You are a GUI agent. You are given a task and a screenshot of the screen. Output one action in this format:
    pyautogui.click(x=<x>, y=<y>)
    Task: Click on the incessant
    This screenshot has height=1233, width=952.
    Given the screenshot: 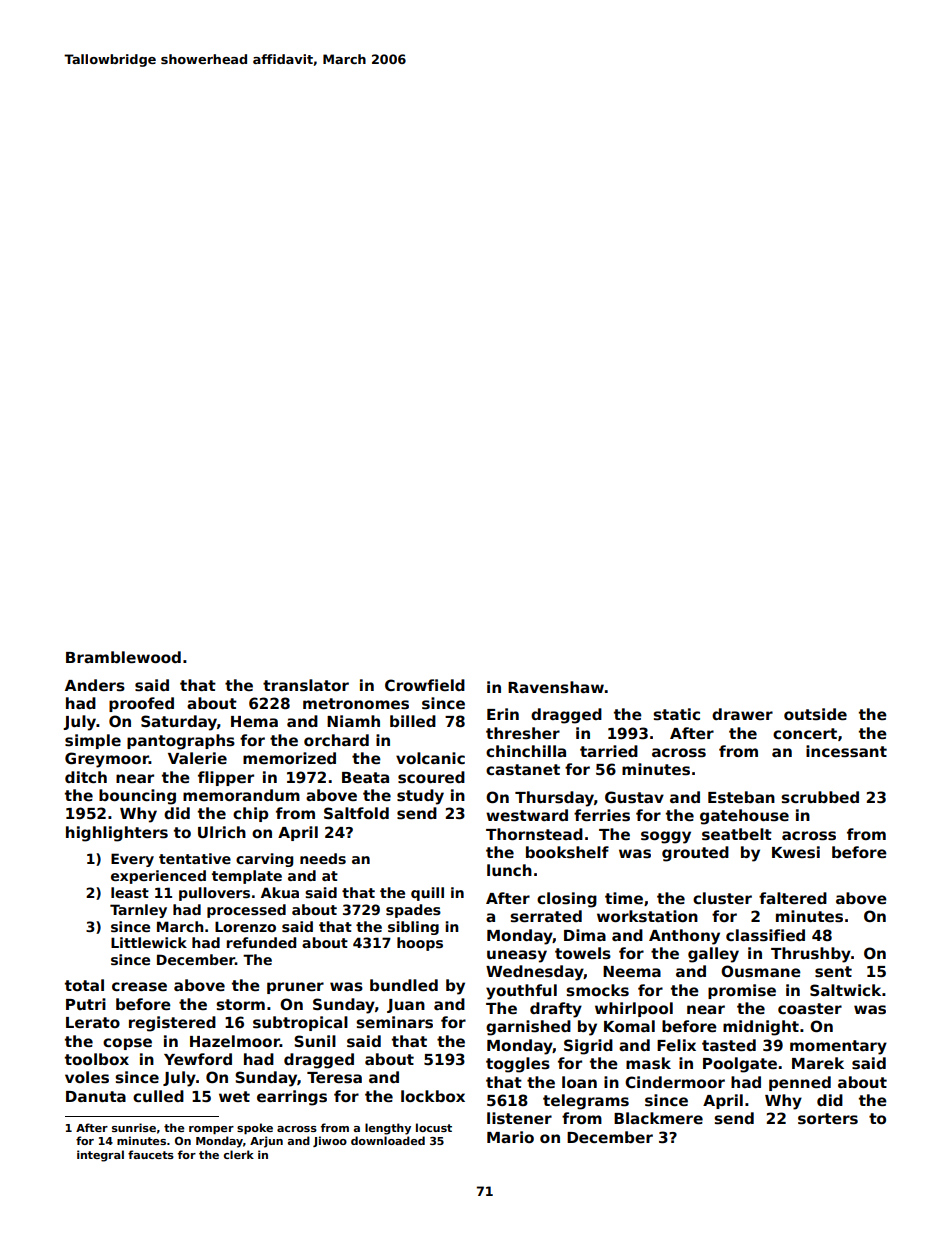 What is the action you would take?
    pyautogui.click(x=846, y=751)
